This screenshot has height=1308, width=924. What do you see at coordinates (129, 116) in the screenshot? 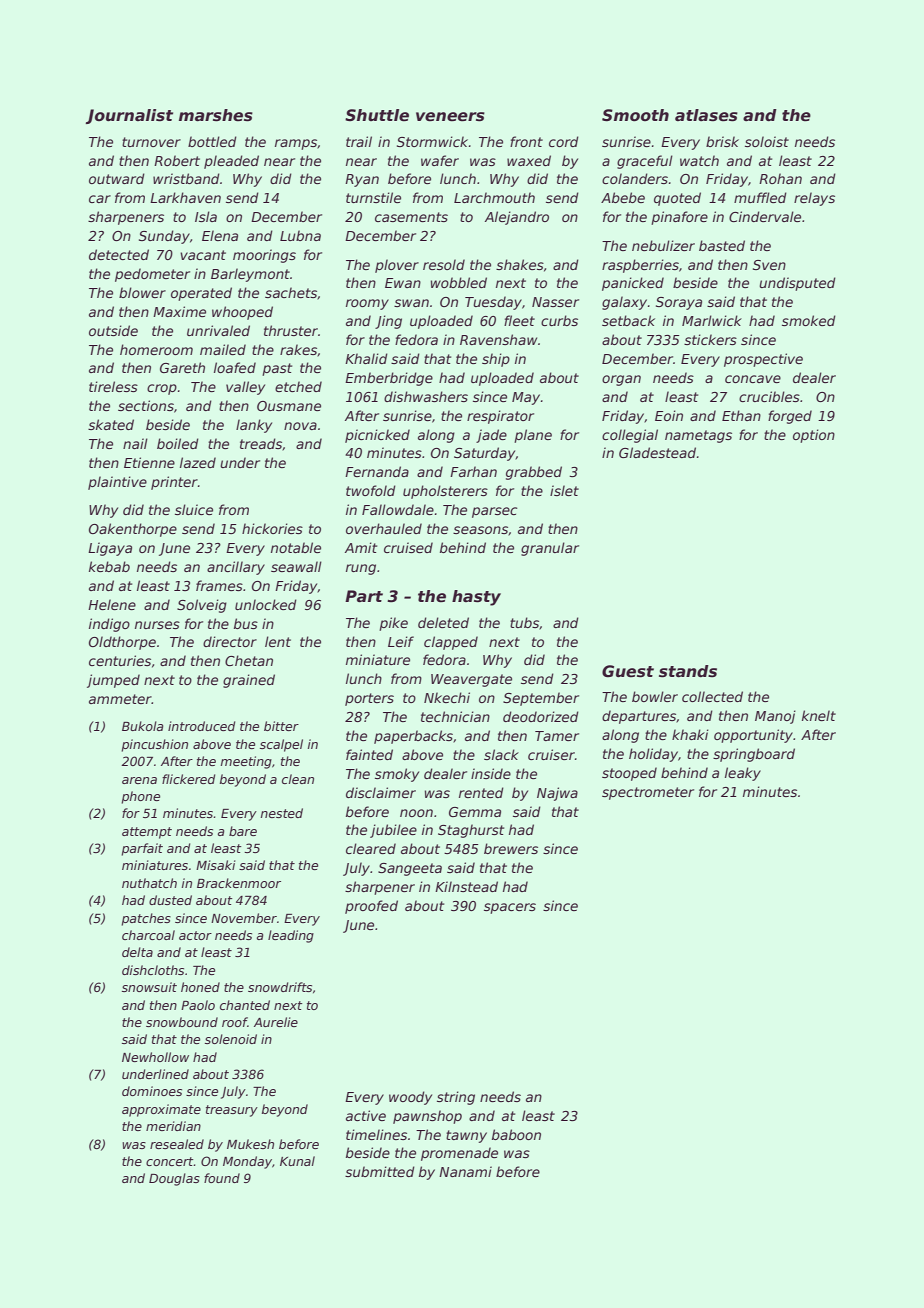
I see `Journalist` at bounding box center [129, 116].
